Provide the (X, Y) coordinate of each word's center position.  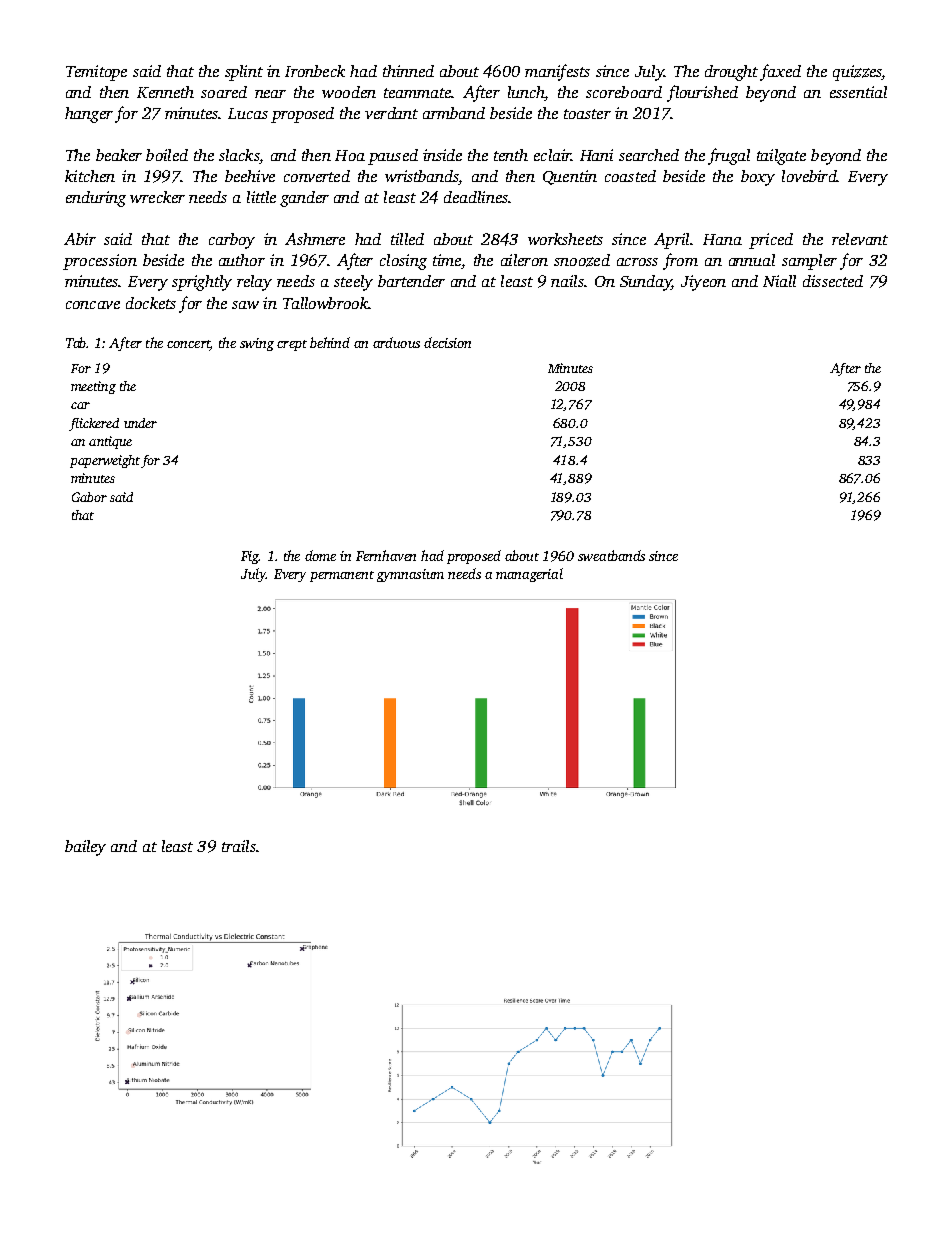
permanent (342, 576)
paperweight (105, 461)
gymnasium (410, 575)
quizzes (857, 73)
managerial (529, 575)
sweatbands (611, 555)
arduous (396, 342)
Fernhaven (386, 555)
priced (771, 241)
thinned (408, 71)
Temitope (96, 73)
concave (93, 305)
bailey (85, 848)
